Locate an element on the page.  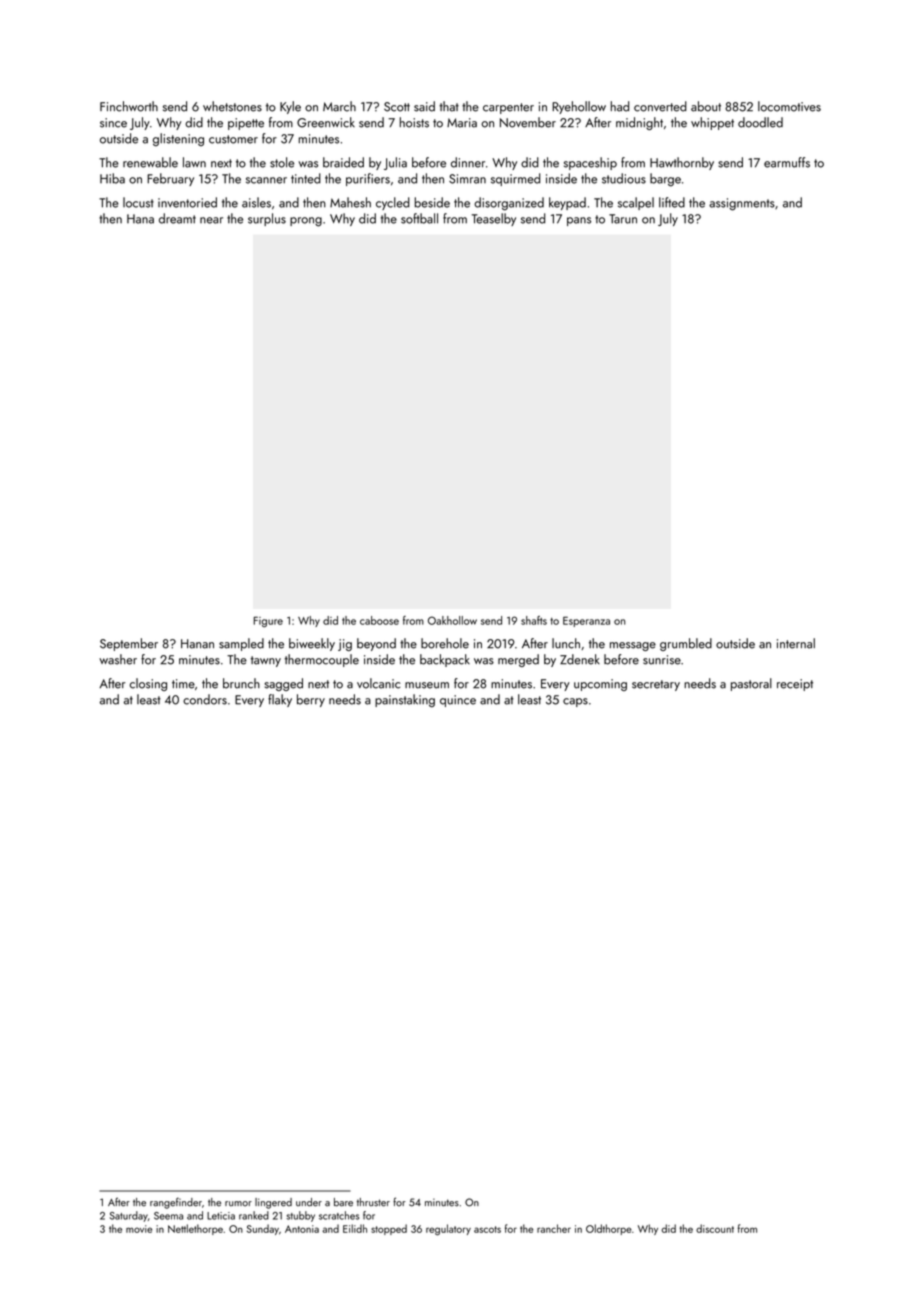
under is located at coordinates (309, 1202).
